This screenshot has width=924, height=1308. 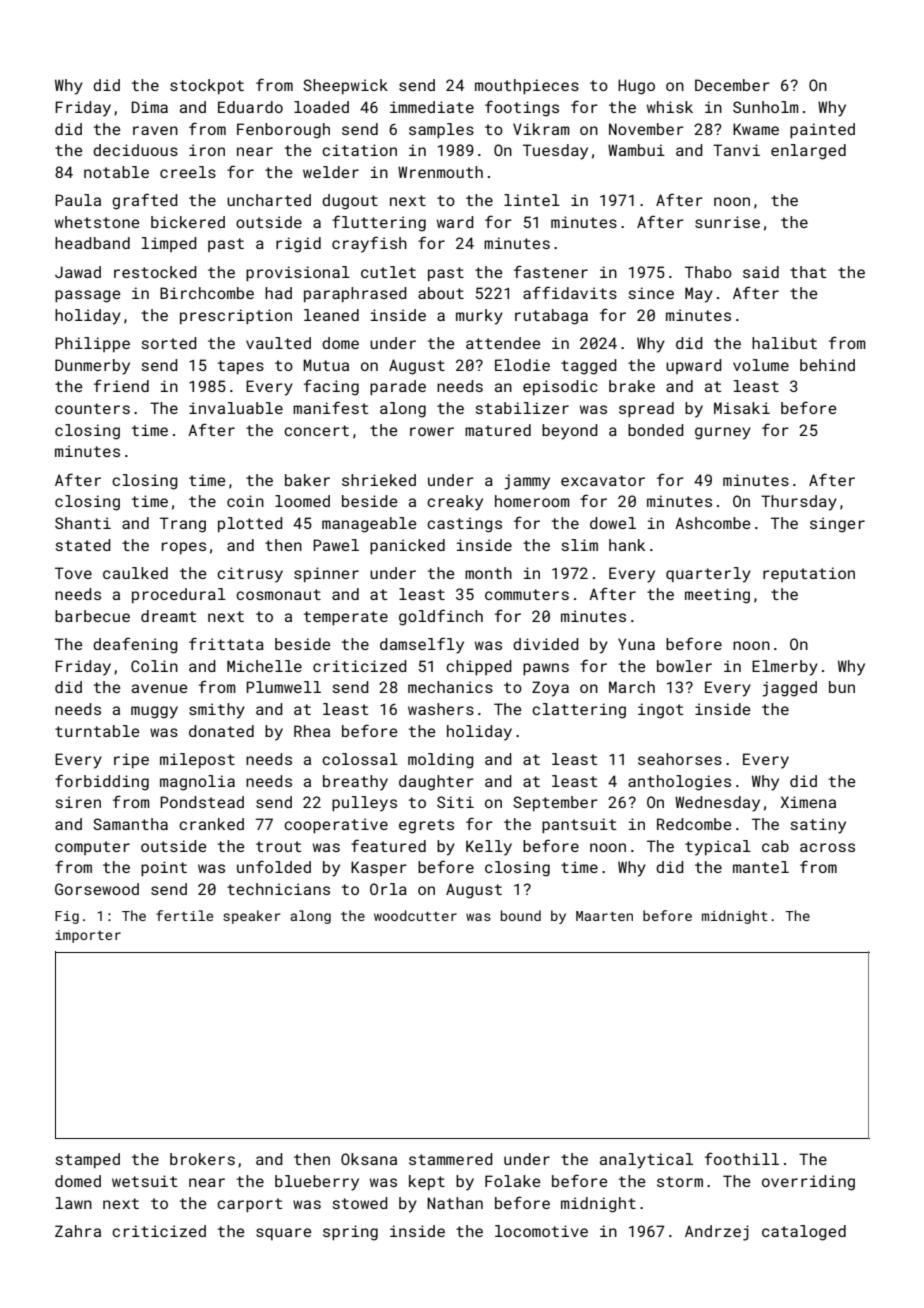 I want to click on December, so click(x=732, y=85).
